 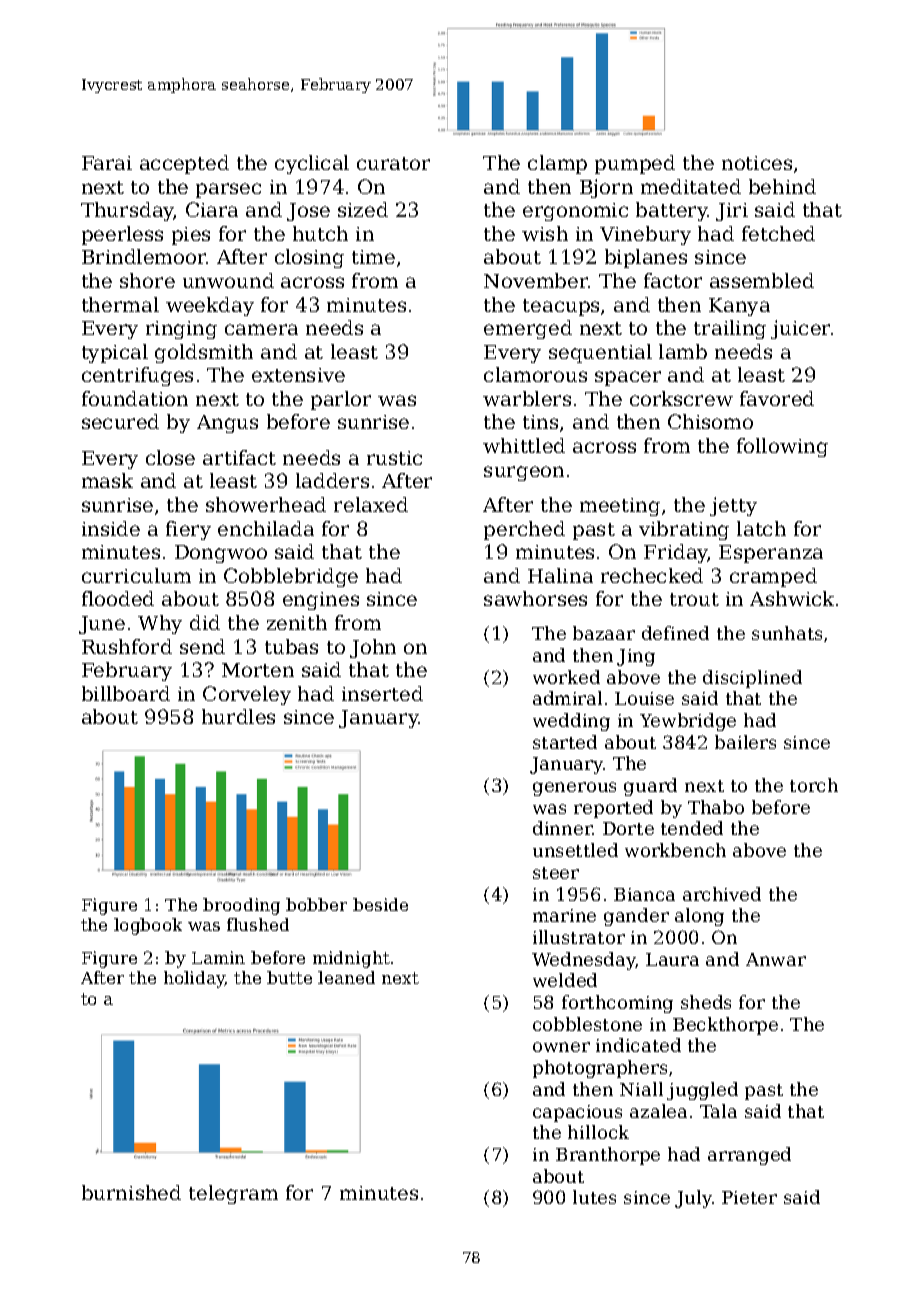 What do you see at coordinates (749, 1197) in the image?
I see `Pieter` at bounding box center [749, 1197].
